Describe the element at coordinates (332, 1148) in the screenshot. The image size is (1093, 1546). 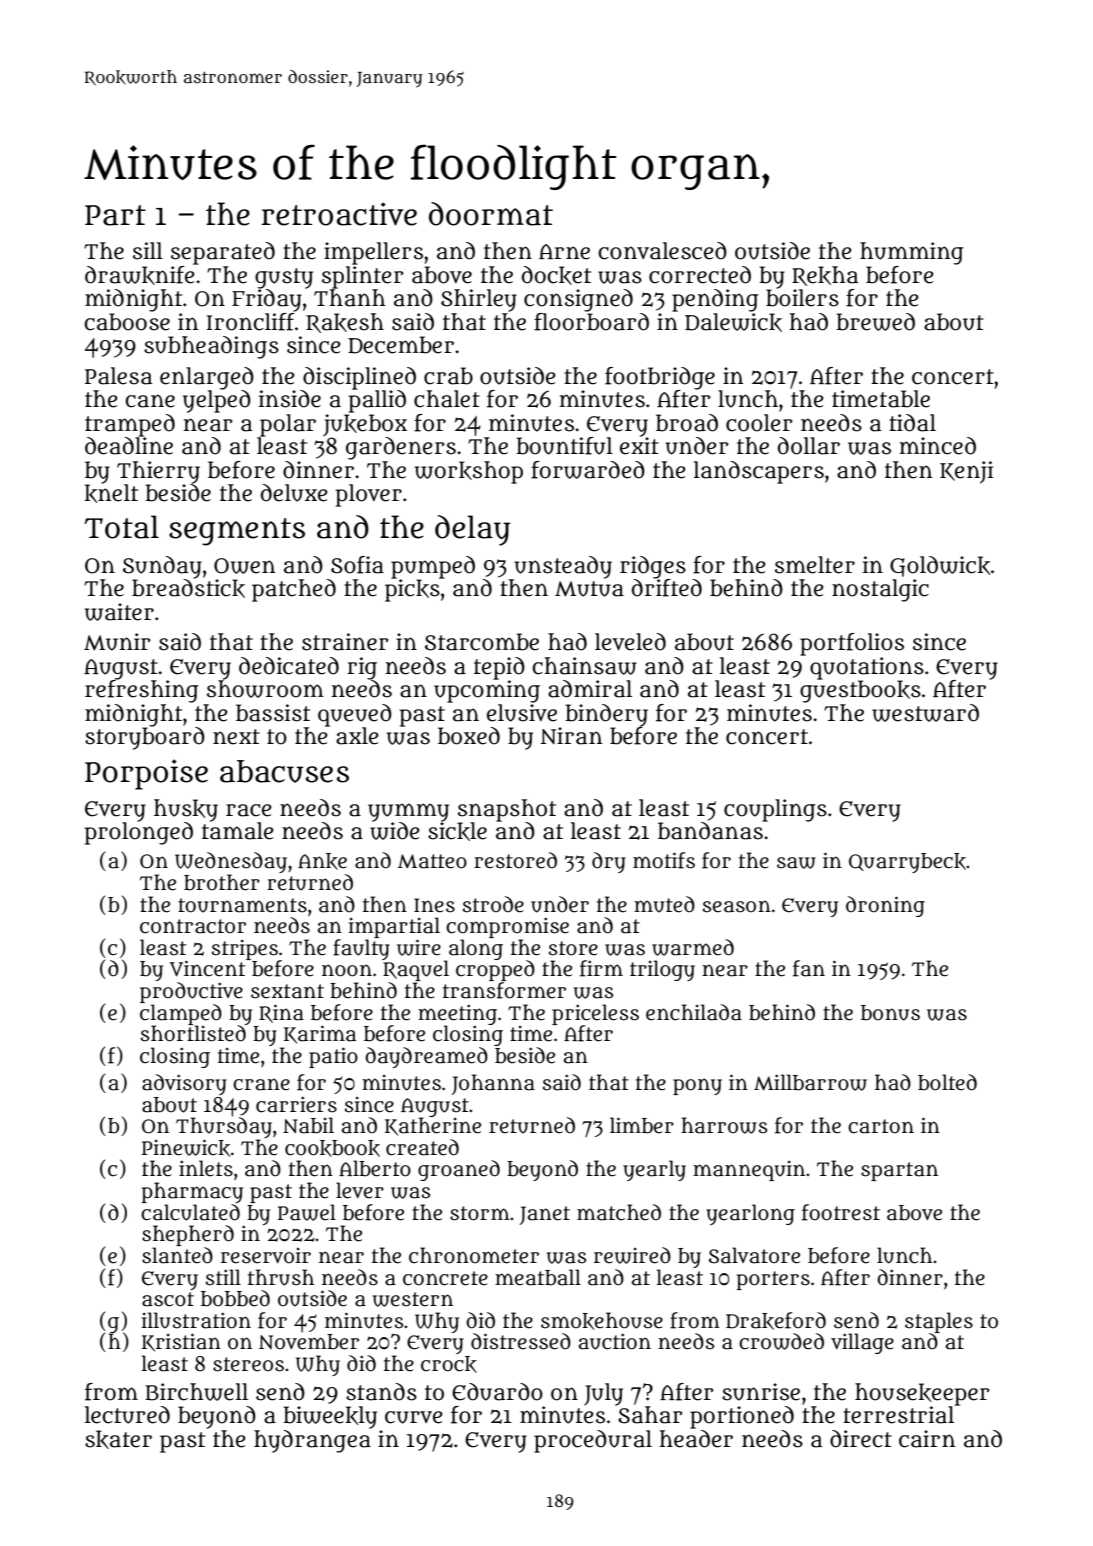
I see `cookbook` at that location.
